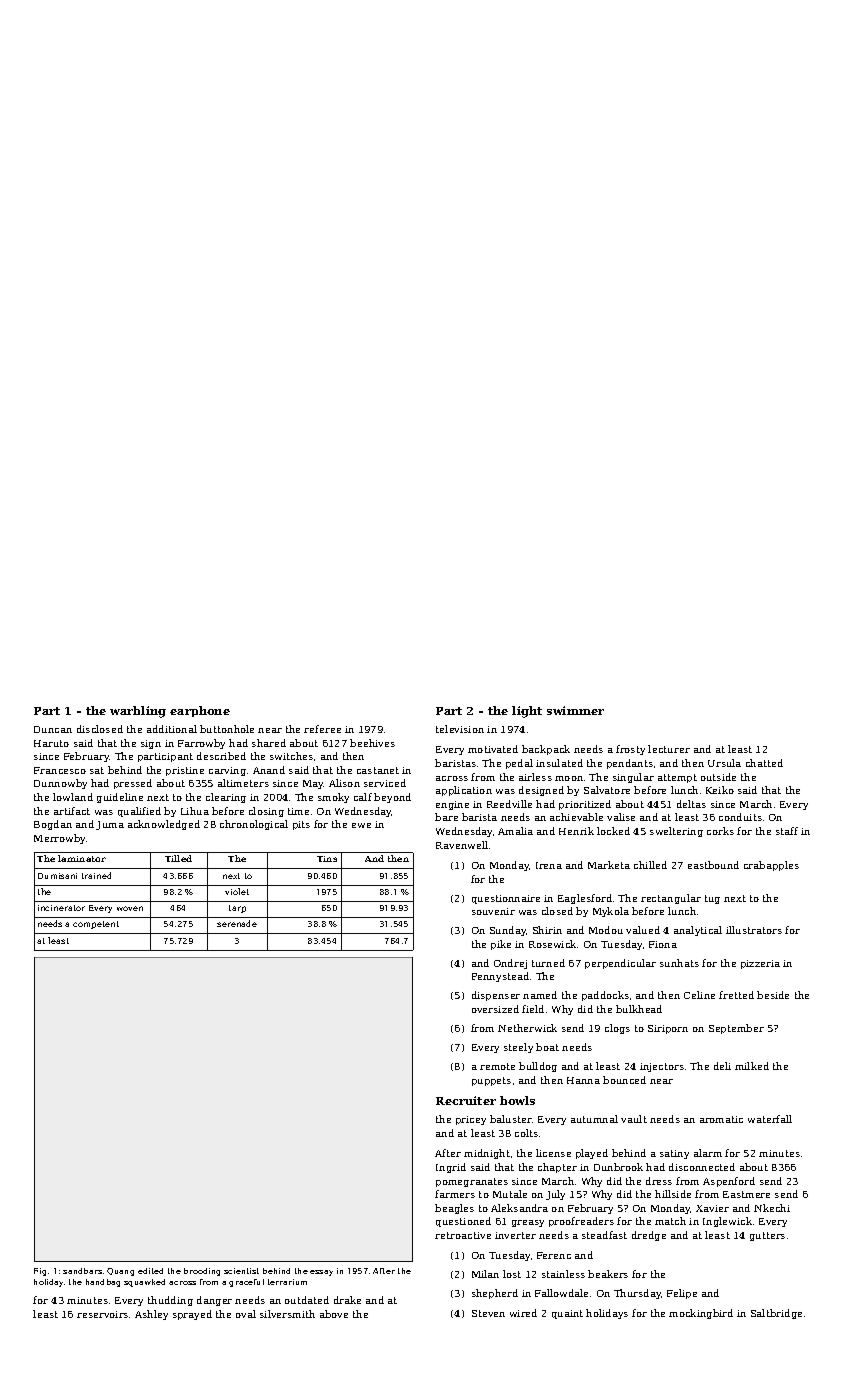 The width and height of the screenshot is (849, 1400). I want to click on September, so click(736, 1029).
